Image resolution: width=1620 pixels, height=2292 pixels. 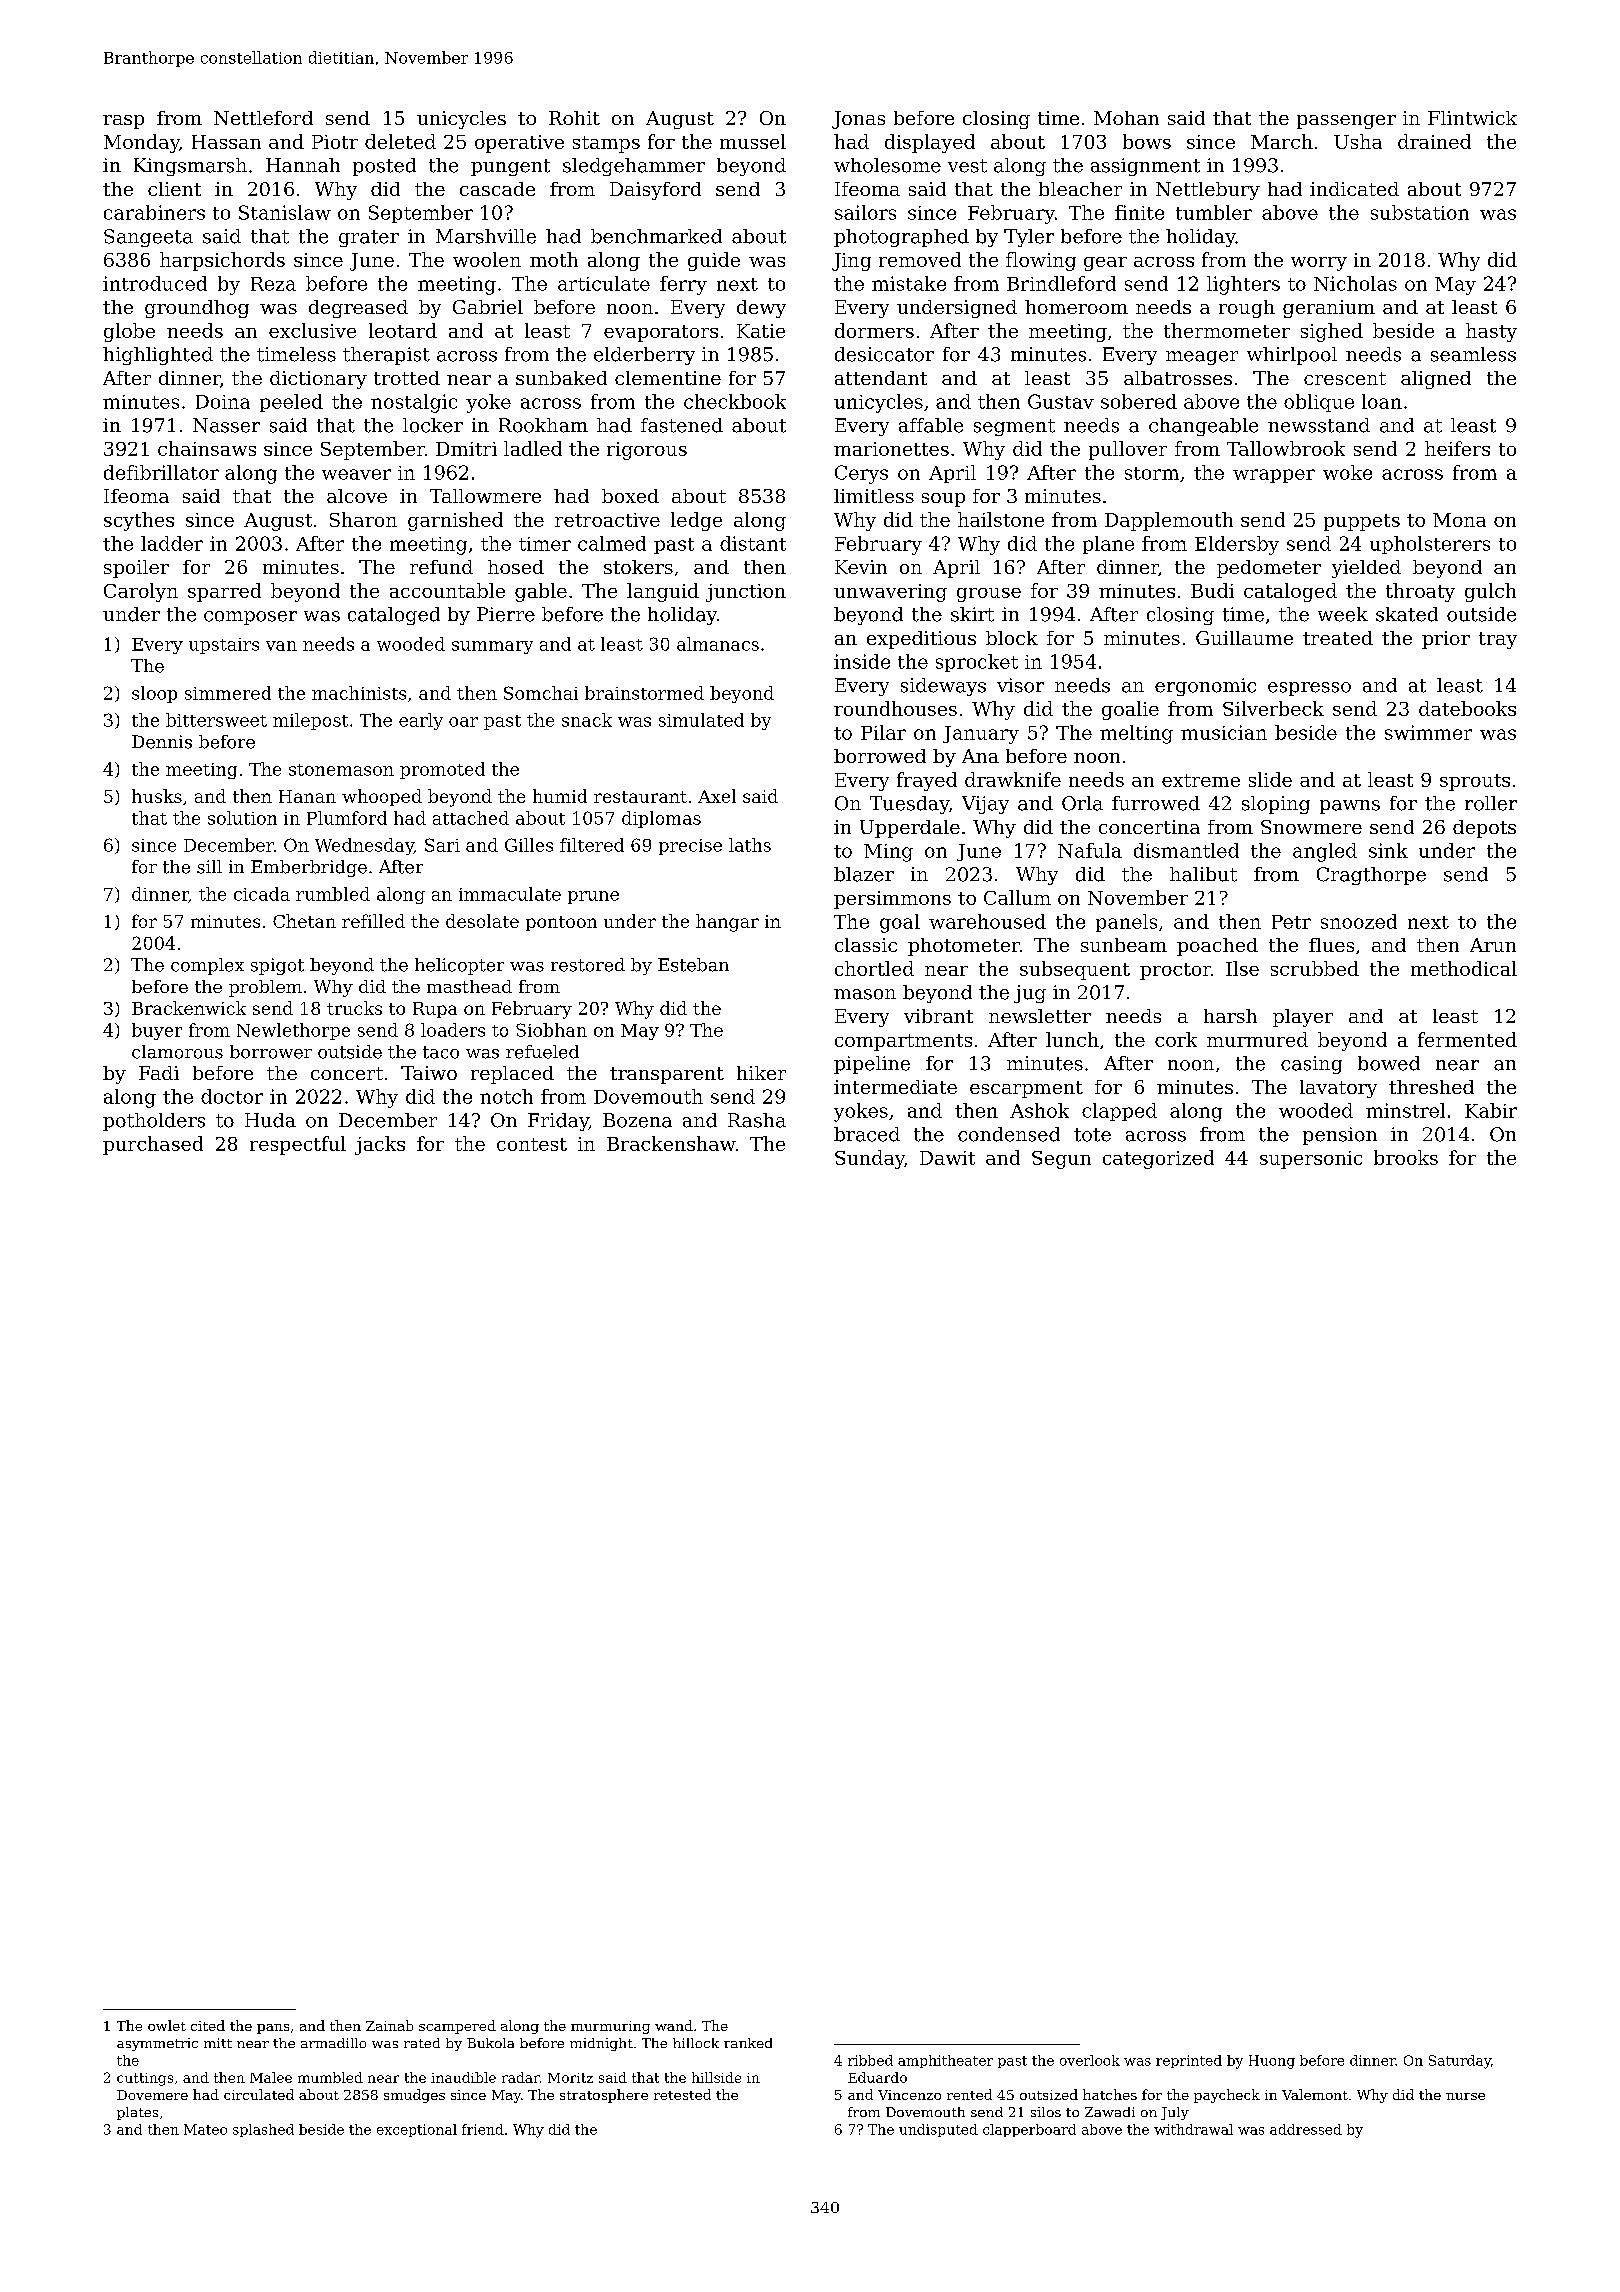 What do you see at coordinates (746, 593) in the screenshot?
I see `junction` at bounding box center [746, 593].
